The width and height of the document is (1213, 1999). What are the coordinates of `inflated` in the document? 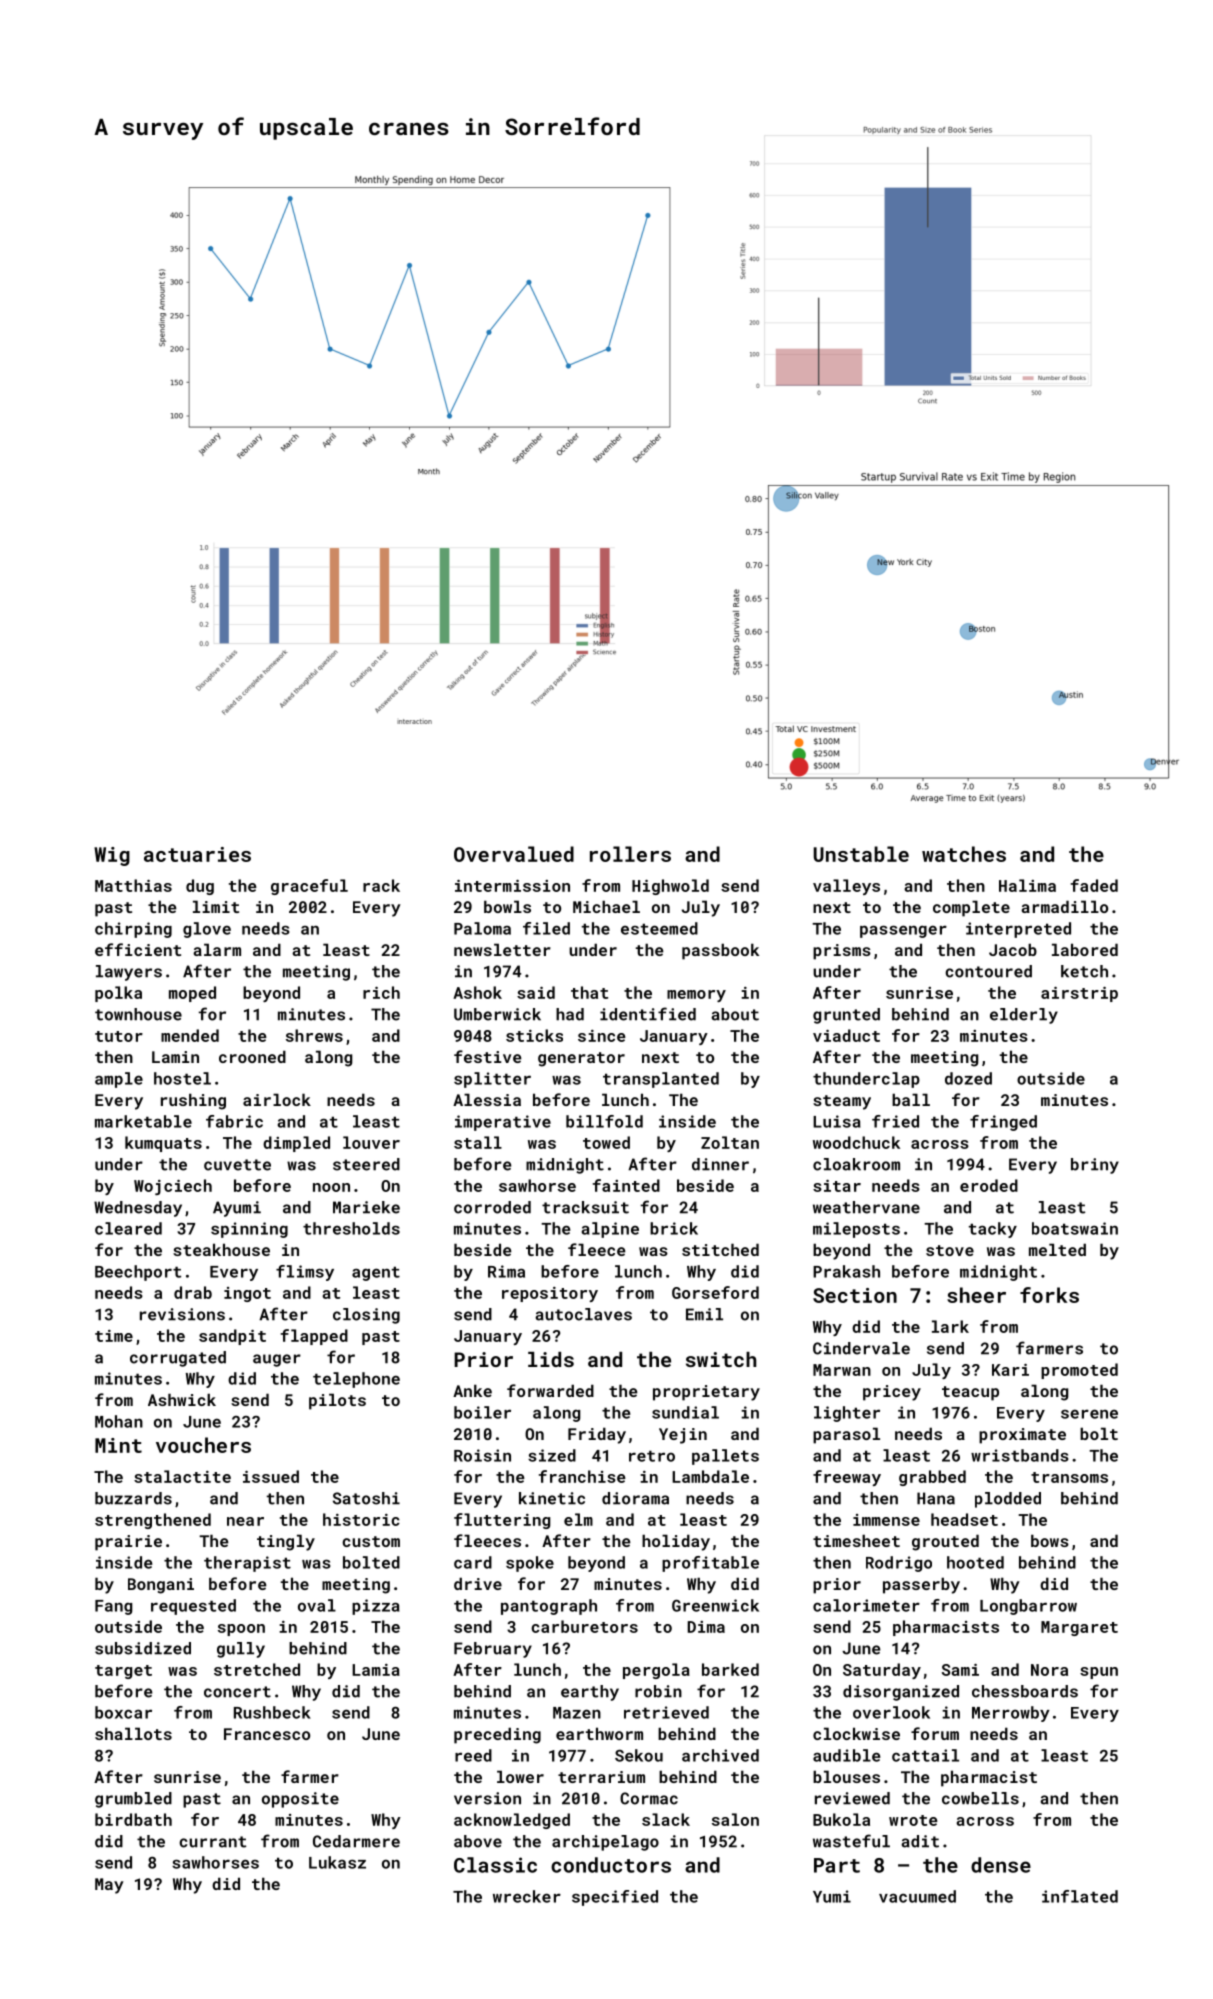 It's located at (1080, 1896).
